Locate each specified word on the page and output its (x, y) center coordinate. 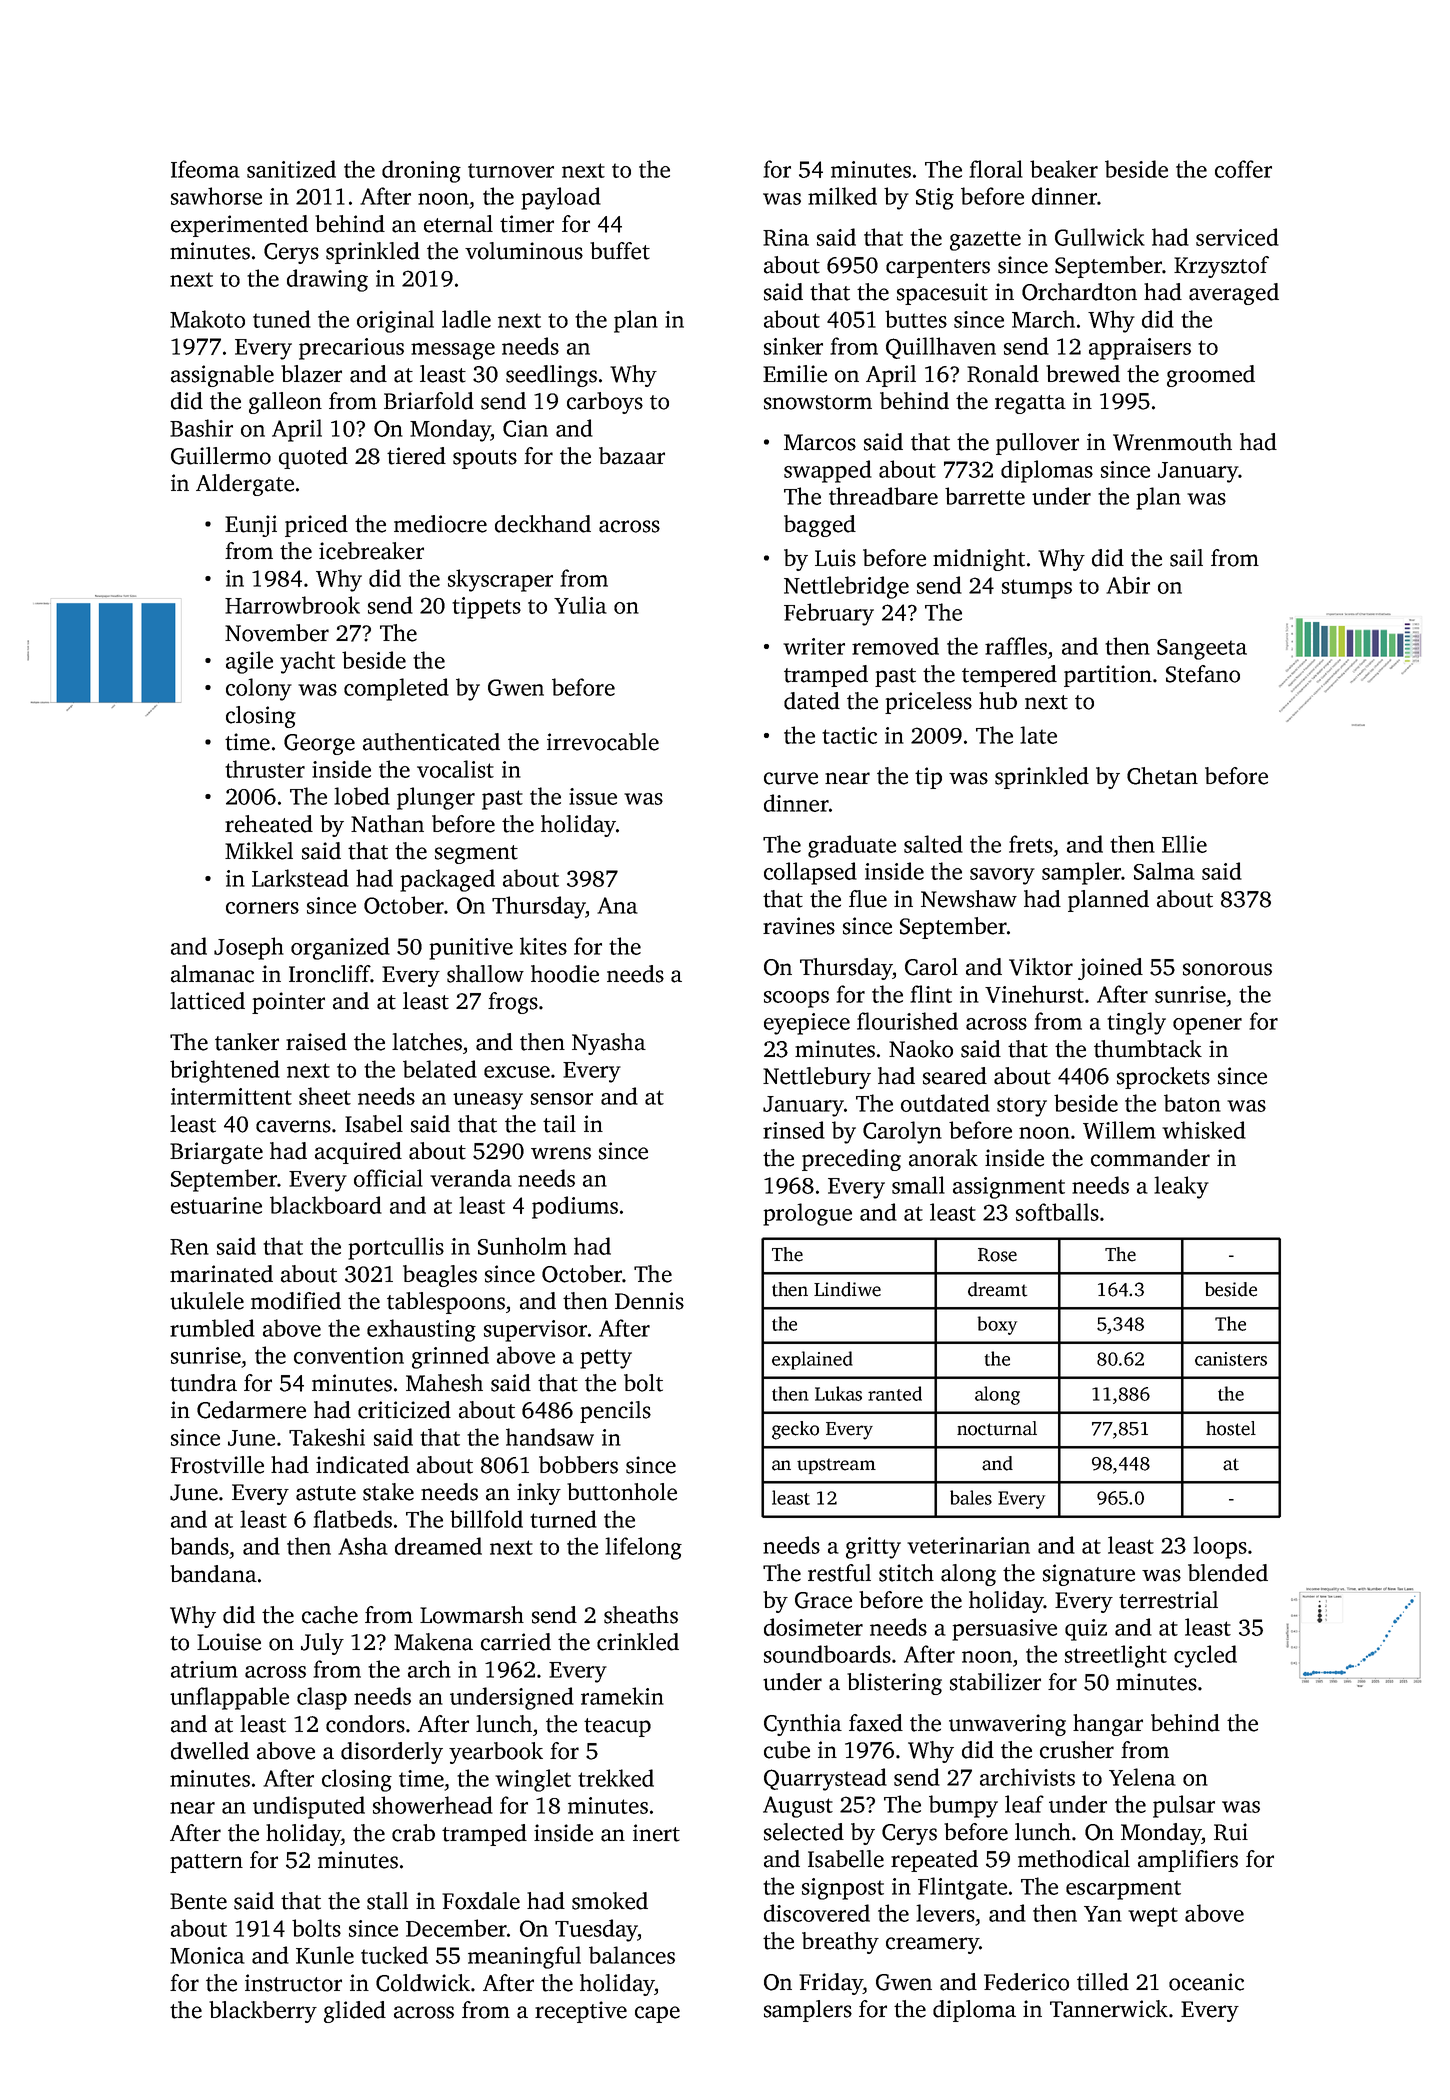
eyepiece (807, 1024)
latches (427, 1042)
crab (413, 1833)
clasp (322, 1698)
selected (804, 1832)
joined (1110, 969)
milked (842, 196)
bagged (820, 526)
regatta (1030, 404)
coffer (1243, 169)
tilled (1103, 1982)
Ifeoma (205, 169)
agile (249, 662)
